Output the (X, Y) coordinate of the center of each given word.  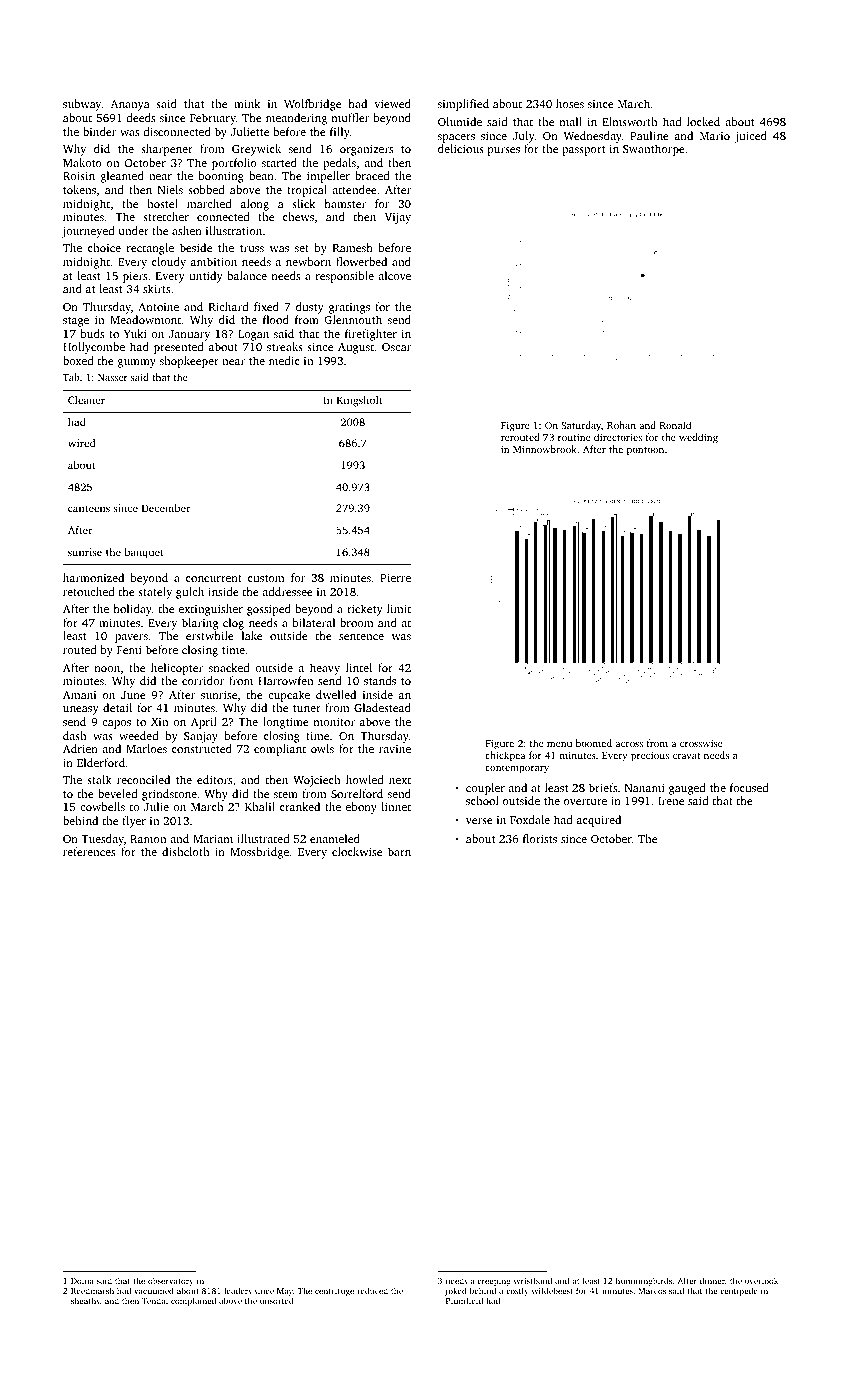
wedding (698, 438)
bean (261, 175)
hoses (570, 103)
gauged (687, 789)
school (482, 800)
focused (749, 787)
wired (81, 443)
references (89, 851)
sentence (361, 636)
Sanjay (201, 737)
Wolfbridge (312, 105)
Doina (82, 1281)
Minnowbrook (545, 449)
